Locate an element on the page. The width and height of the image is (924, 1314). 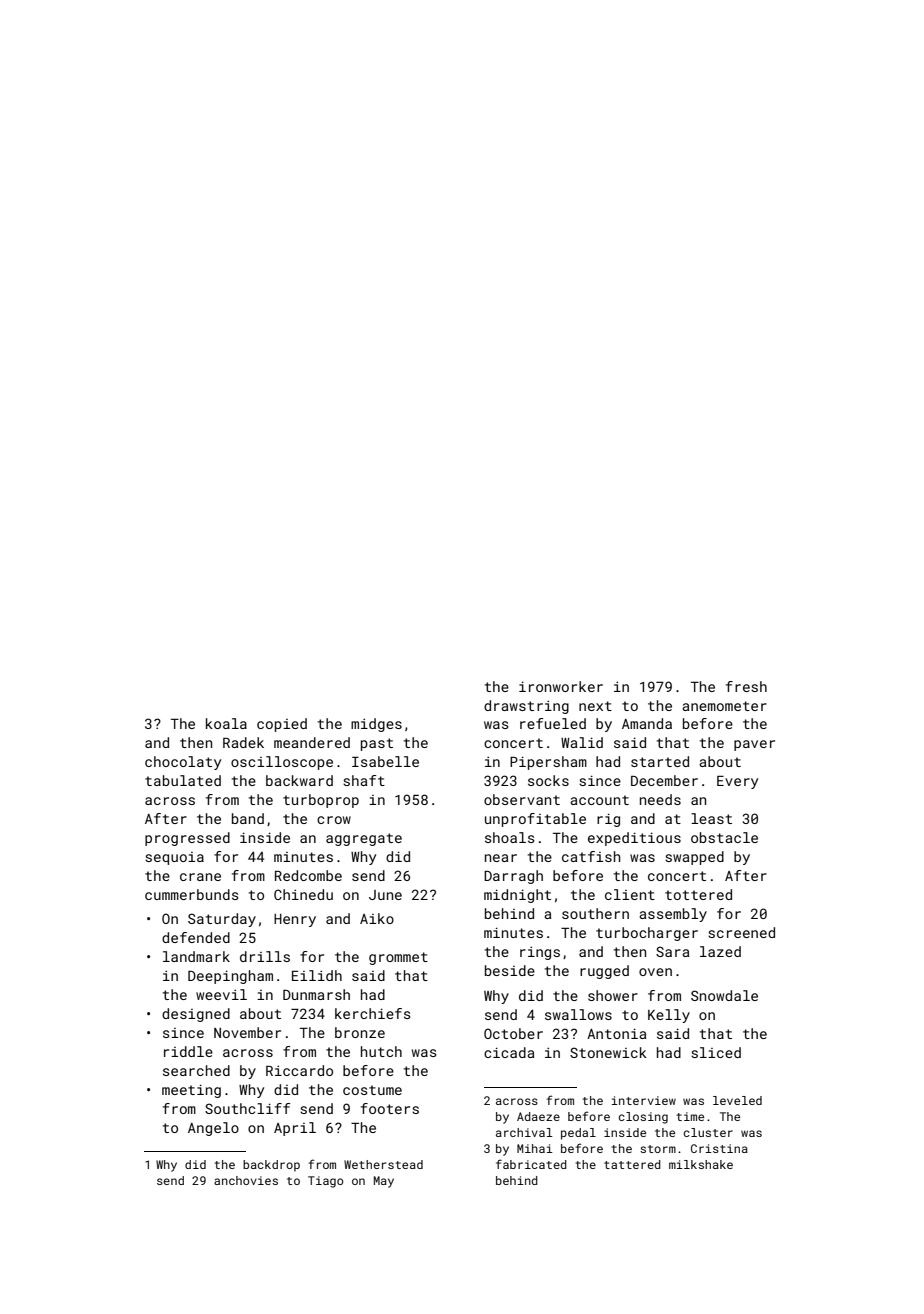
socks is located at coordinates (548, 780).
